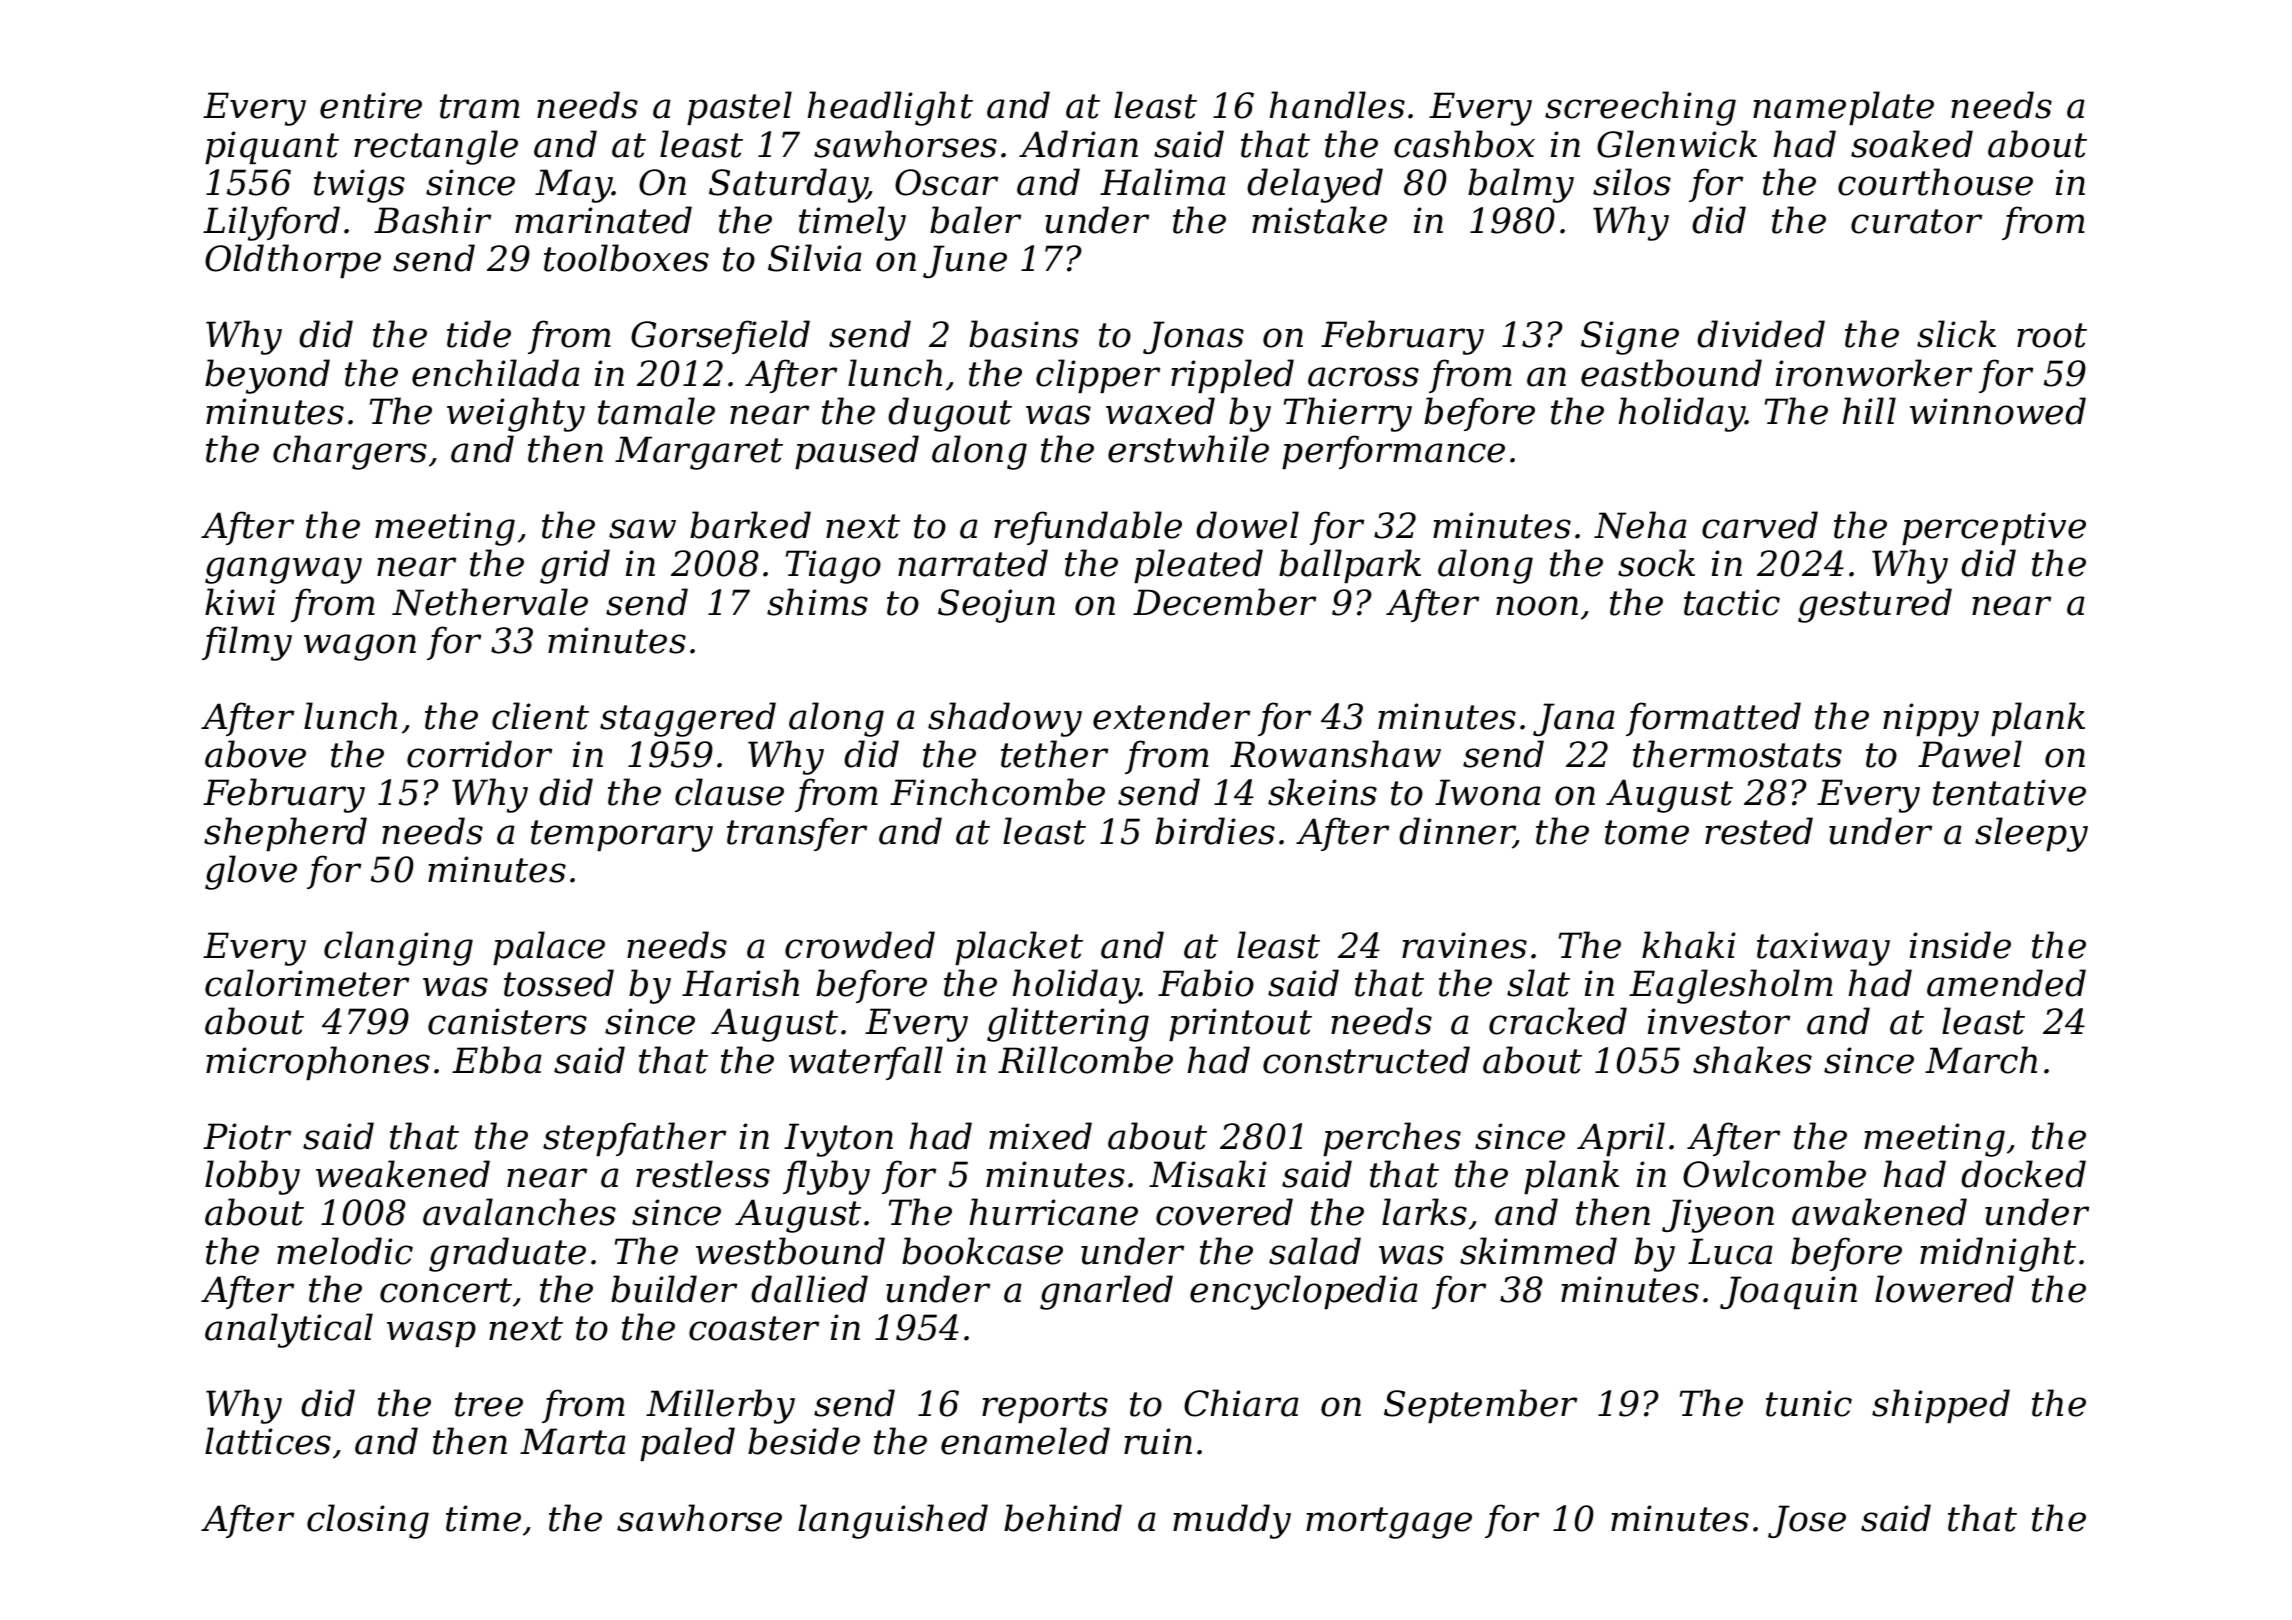  What do you see at coordinates (1106, 1292) in the page?
I see `gnarled` at bounding box center [1106, 1292].
